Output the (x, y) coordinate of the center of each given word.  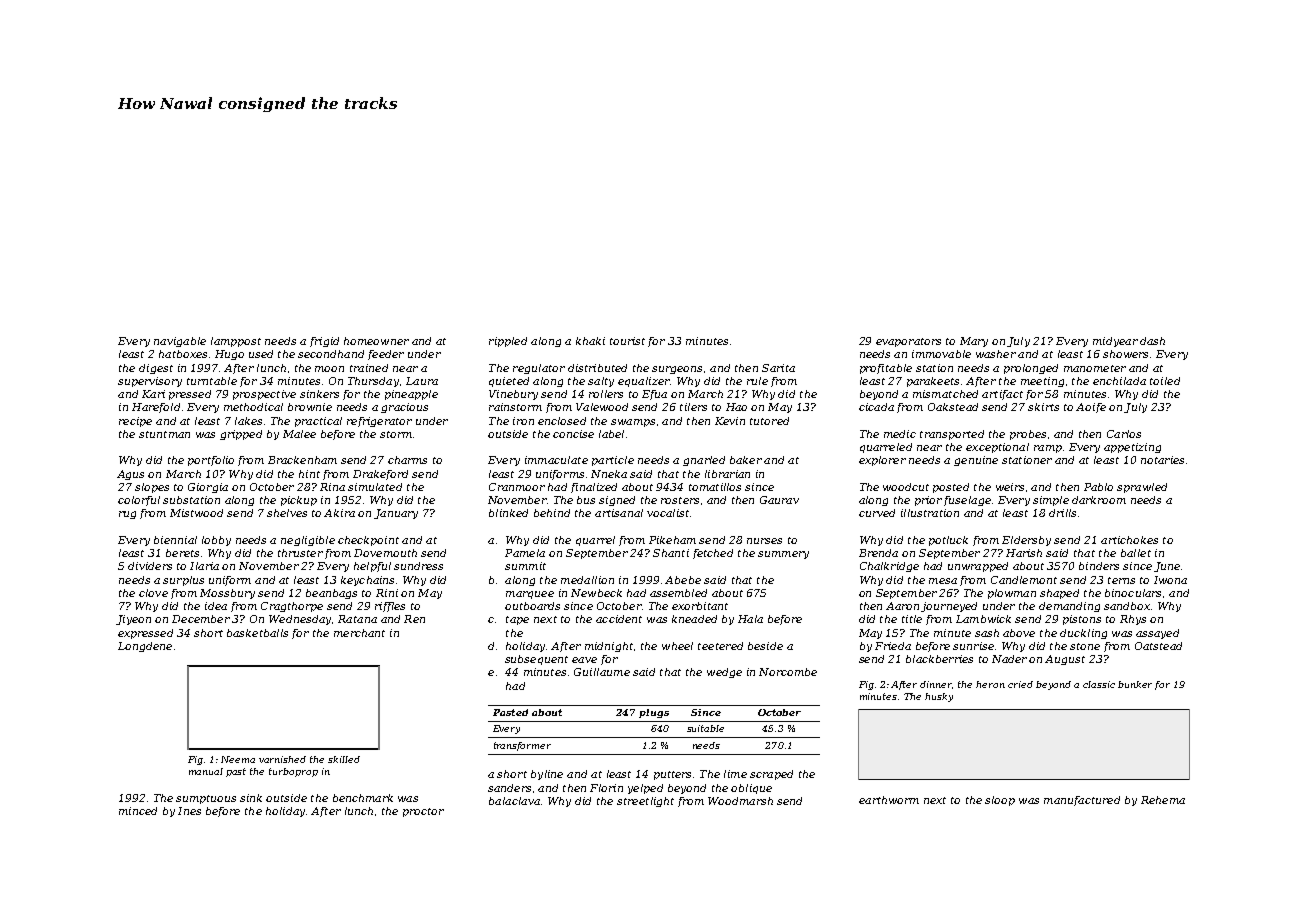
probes (1028, 435)
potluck (948, 541)
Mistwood (196, 513)
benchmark (363, 798)
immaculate (556, 460)
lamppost (236, 342)
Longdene (145, 647)
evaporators (908, 342)
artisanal (619, 513)
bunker (1135, 684)
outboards (532, 606)
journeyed (949, 607)
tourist (627, 341)
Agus (130, 475)
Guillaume (602, 672)
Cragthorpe (292, 607)
